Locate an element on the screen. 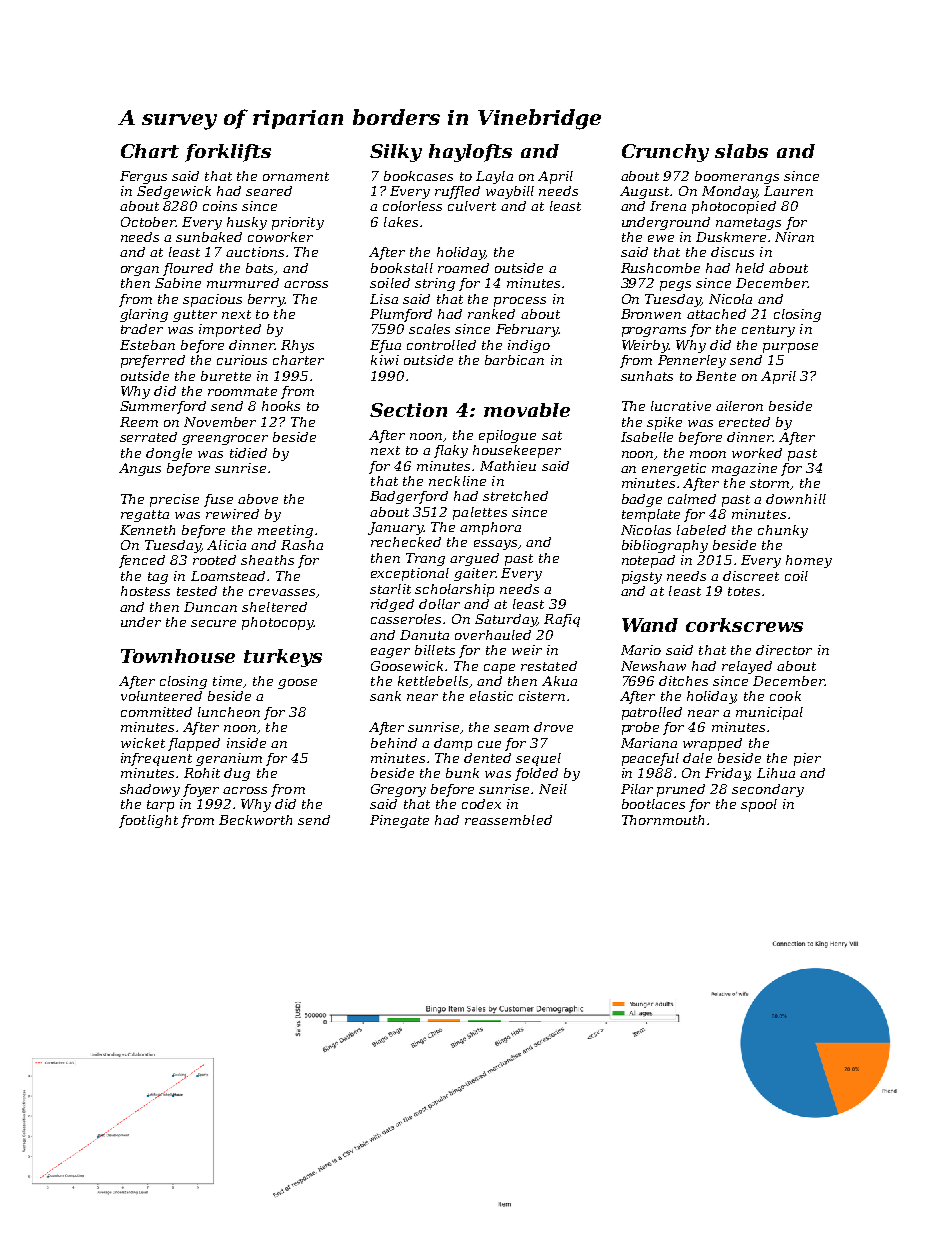 The width and height of the screenshot is (952, 1233). trader is located at coordinates (142, 329).
